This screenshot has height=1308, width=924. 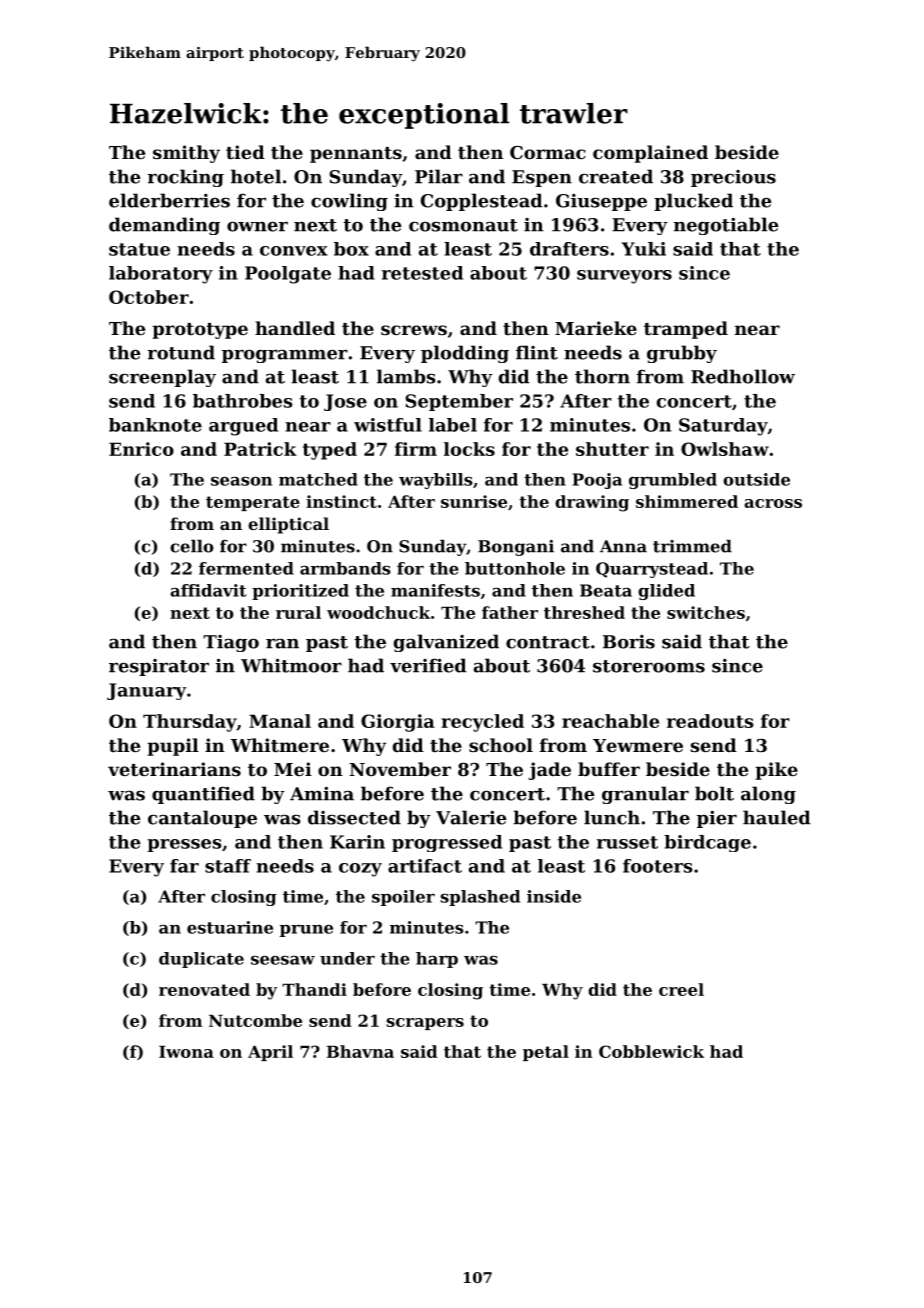 What do you see at coordinates (360, 870) in the screenshot?
I see `cozy` at bounding box center [360, 870].
